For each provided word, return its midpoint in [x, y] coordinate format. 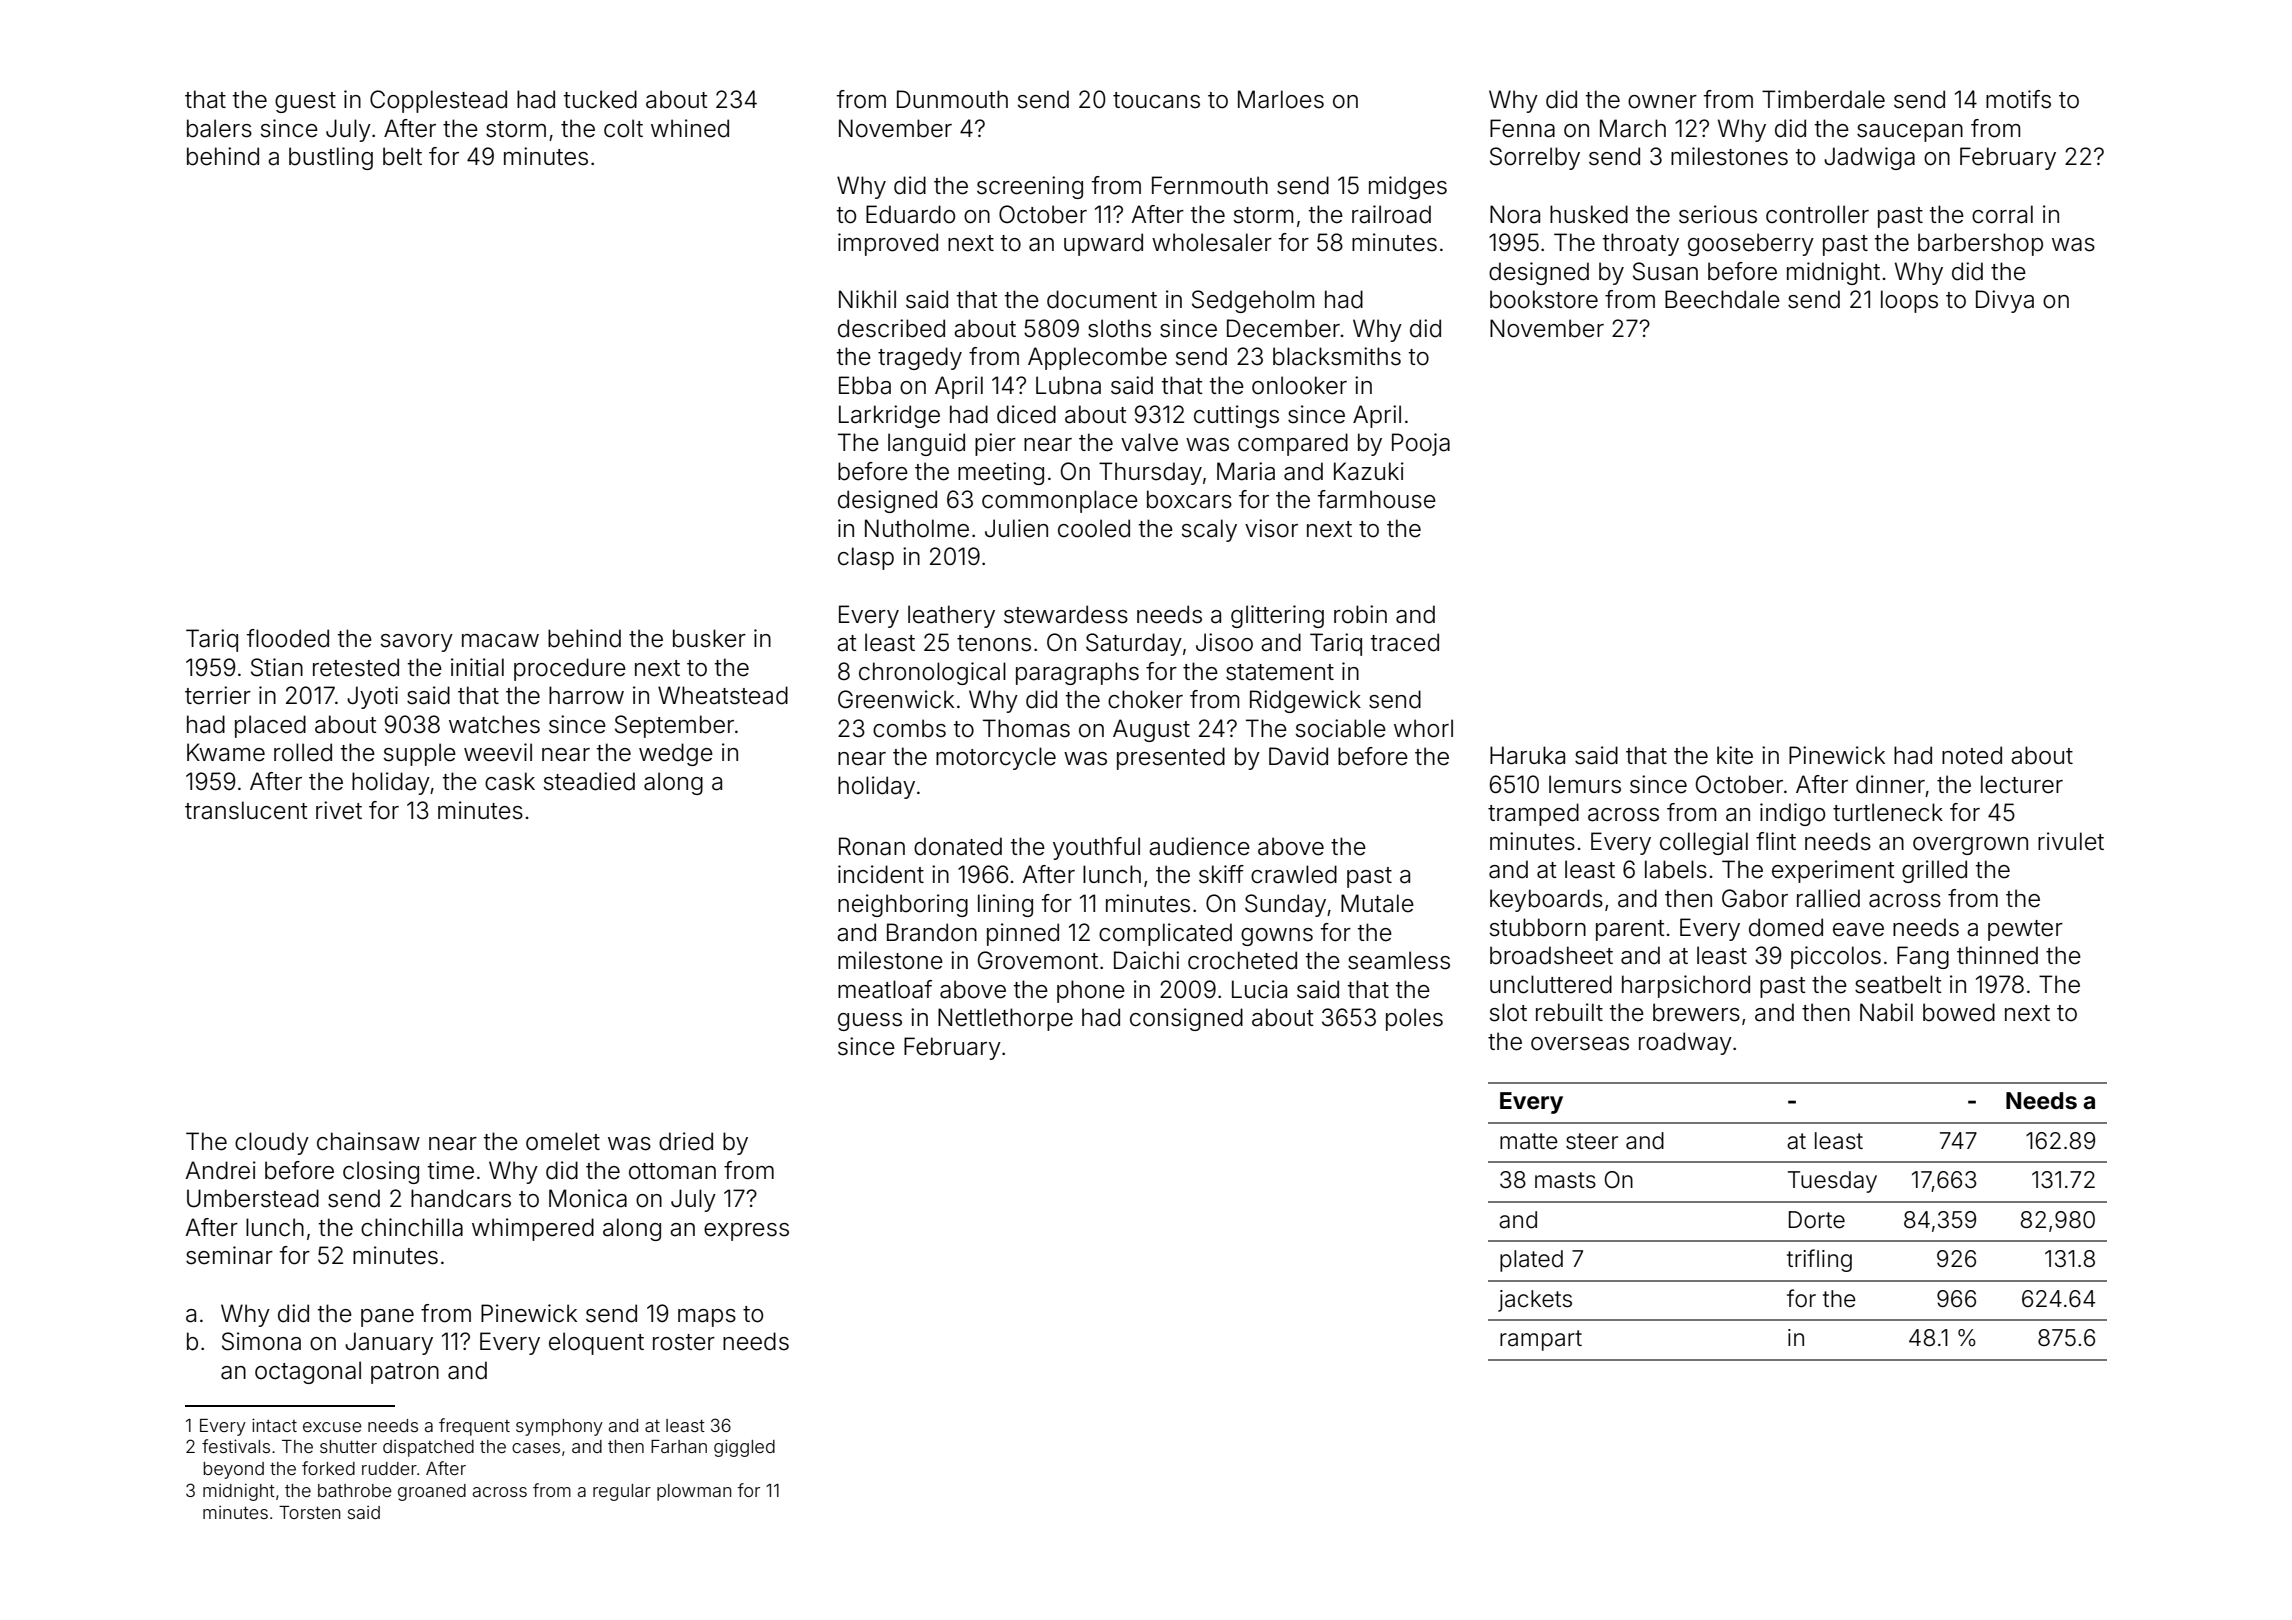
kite [1735, 755]
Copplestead [438, 101]
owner [1662, 102]
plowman [694, 1492]
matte [1529, 1141]
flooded [288, 638]
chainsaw [368, 1141]
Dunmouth [952, 99]
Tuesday [1832, 1182]
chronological [932, 673]
